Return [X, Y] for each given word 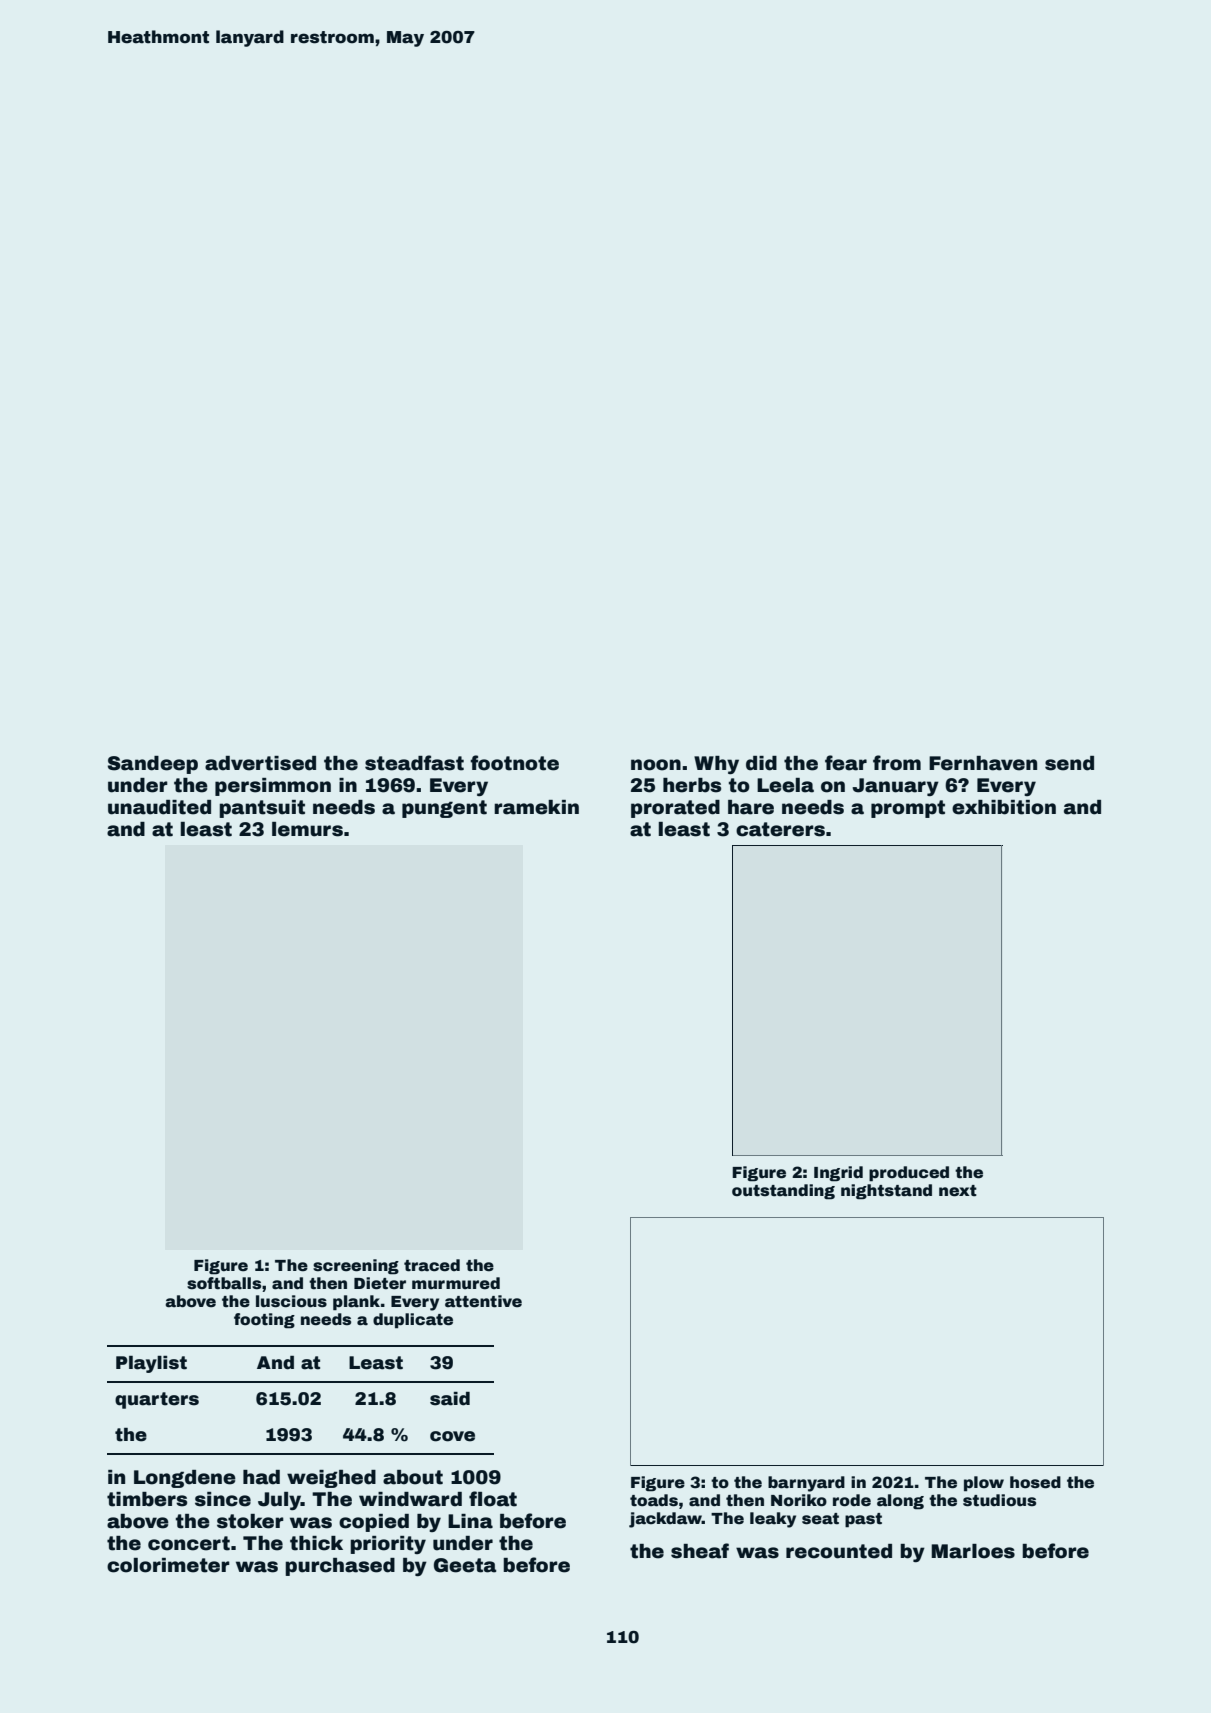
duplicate [413, 1321]
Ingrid [838, 1174]
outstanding [783, 1192]
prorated [675, 809]
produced [909, 1174]
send [1069, 763]
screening [356, 1267]
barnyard [806, 1484]
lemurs [307, 829]
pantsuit [262, 809]
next [958, 1191]
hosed [1035, 1482]
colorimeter [168, 1565]
